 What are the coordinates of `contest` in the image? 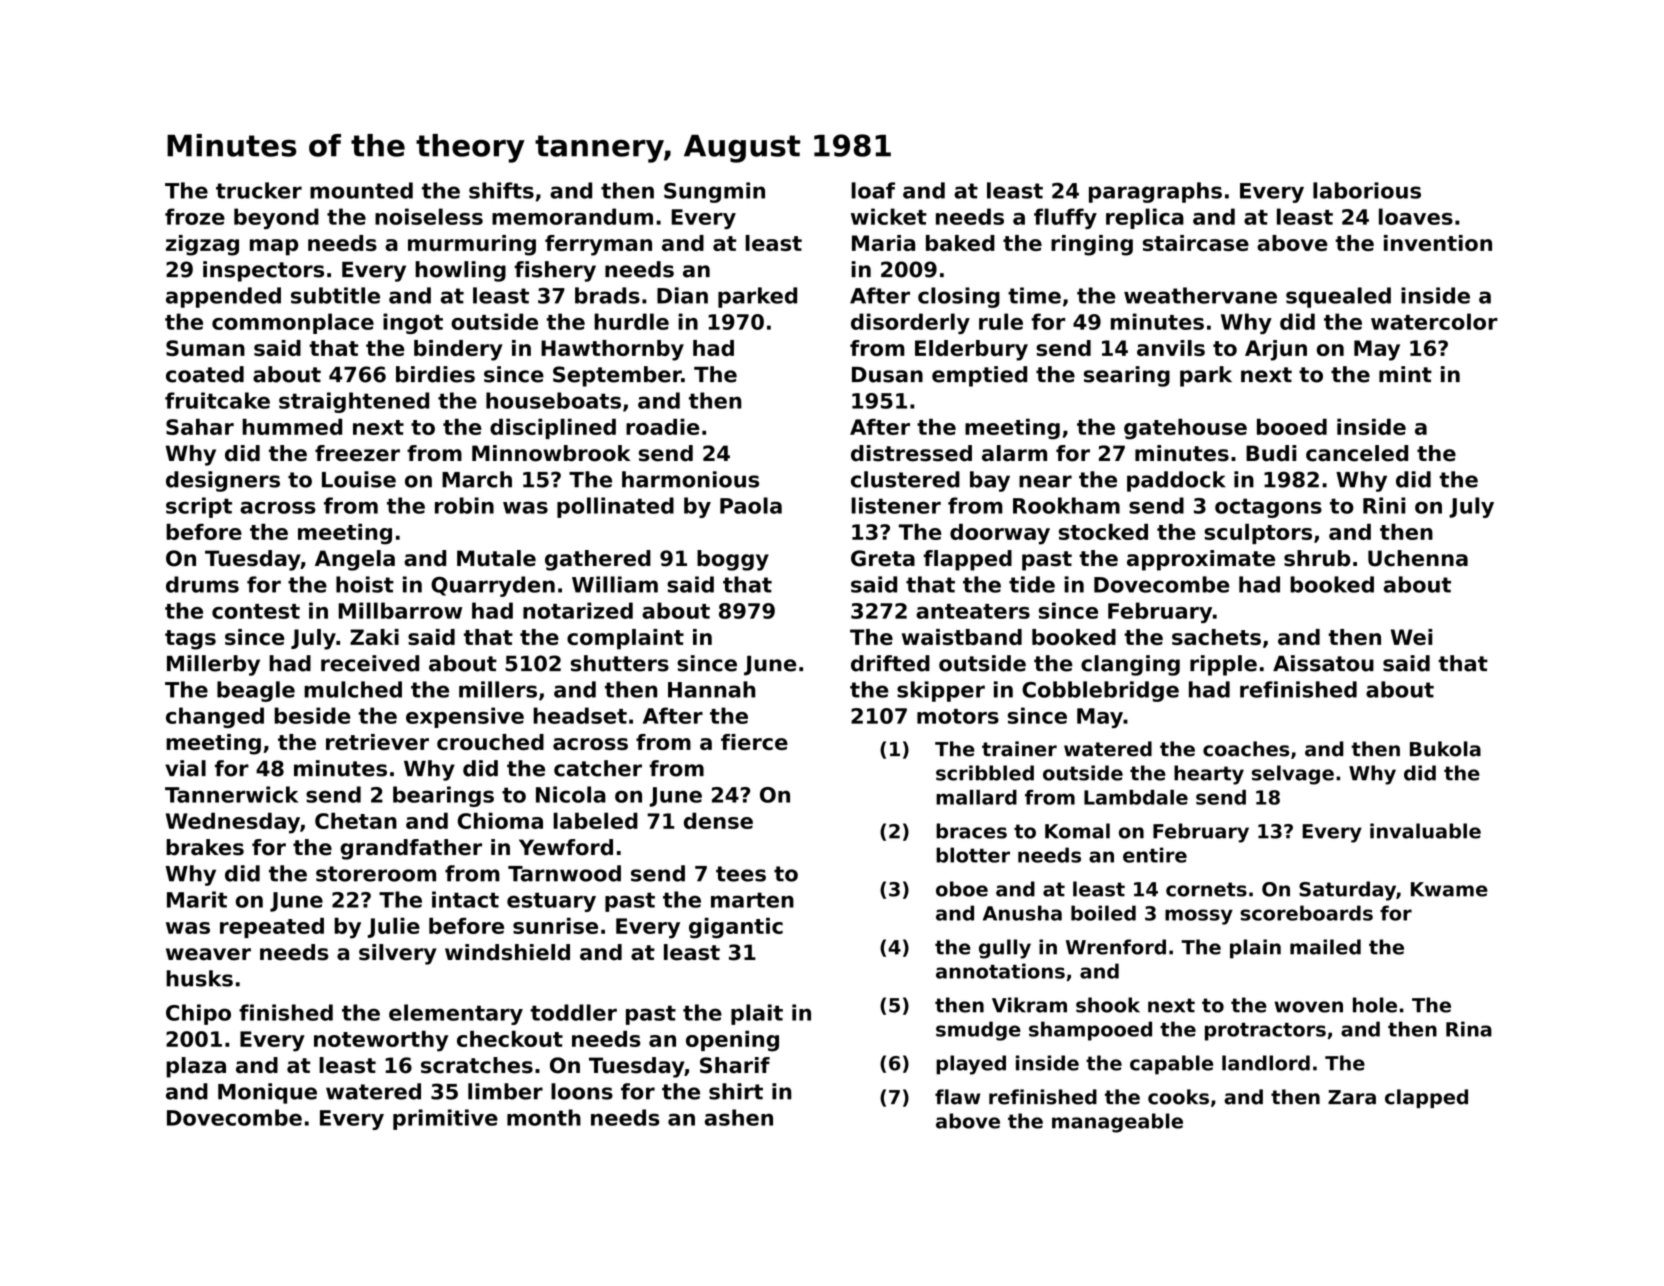 It's located at (256, 611).
